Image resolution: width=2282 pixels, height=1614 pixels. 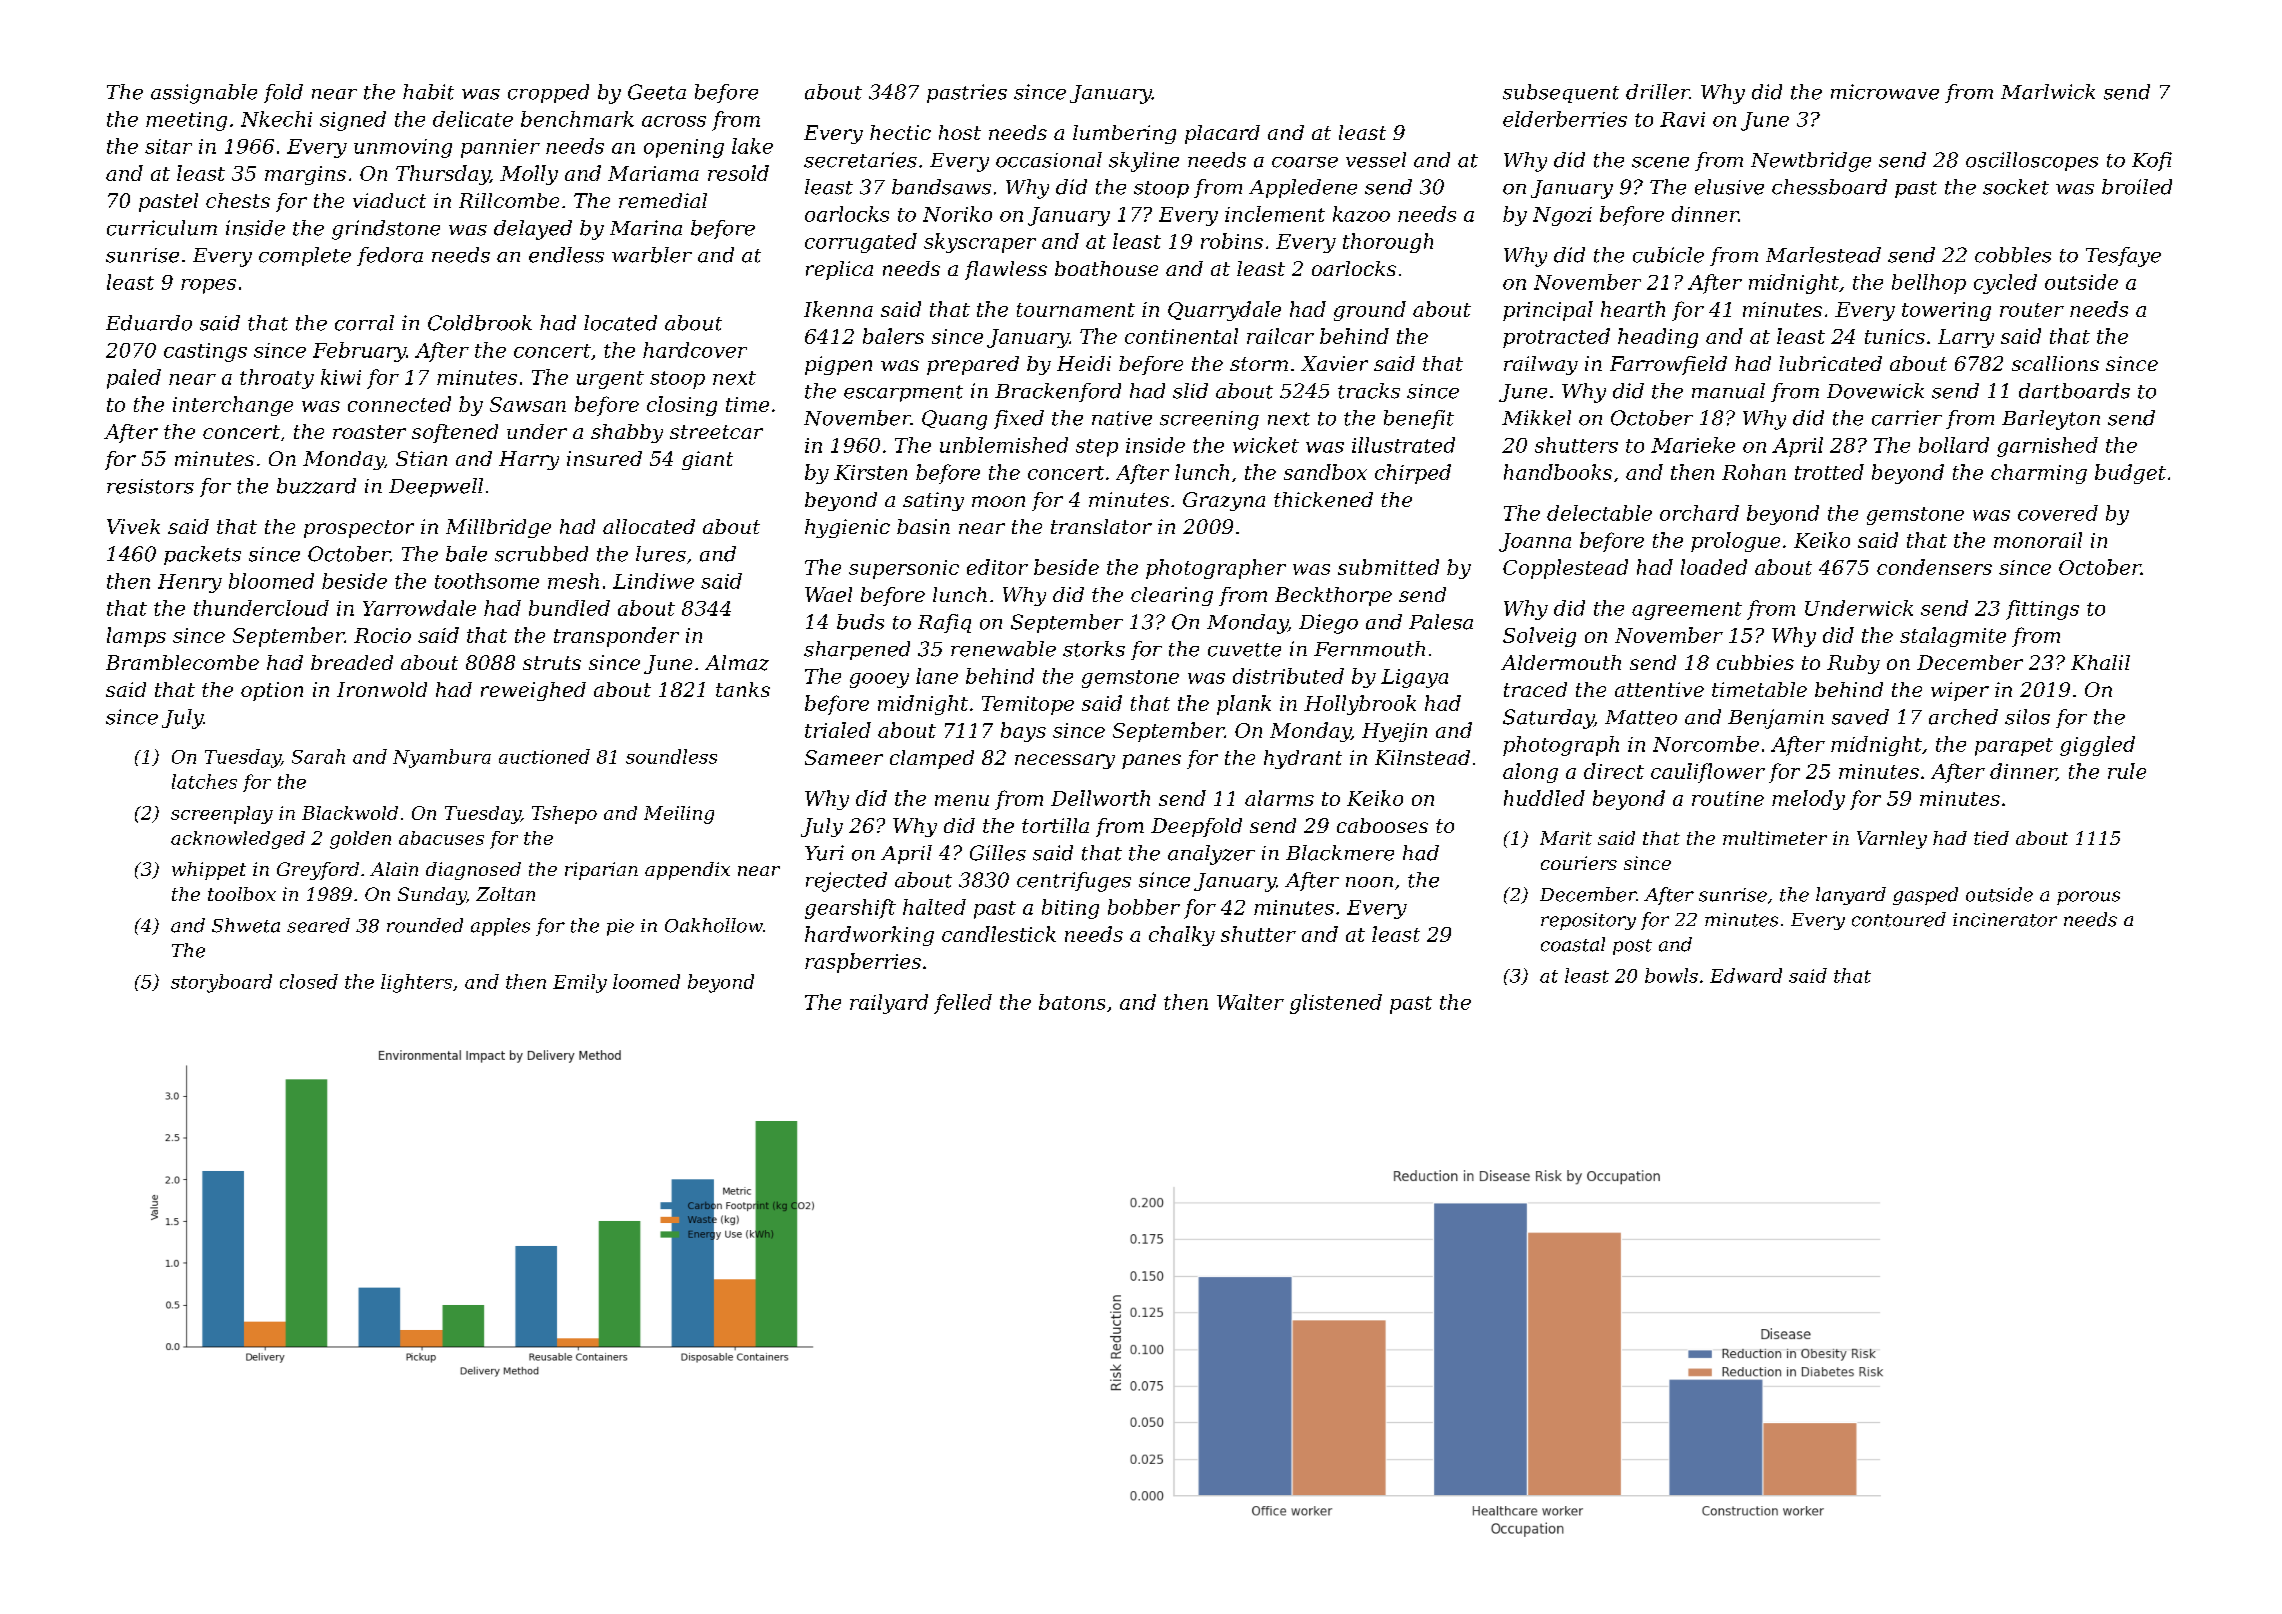 I want to click on storyboard, so click(x=221, y=983).
